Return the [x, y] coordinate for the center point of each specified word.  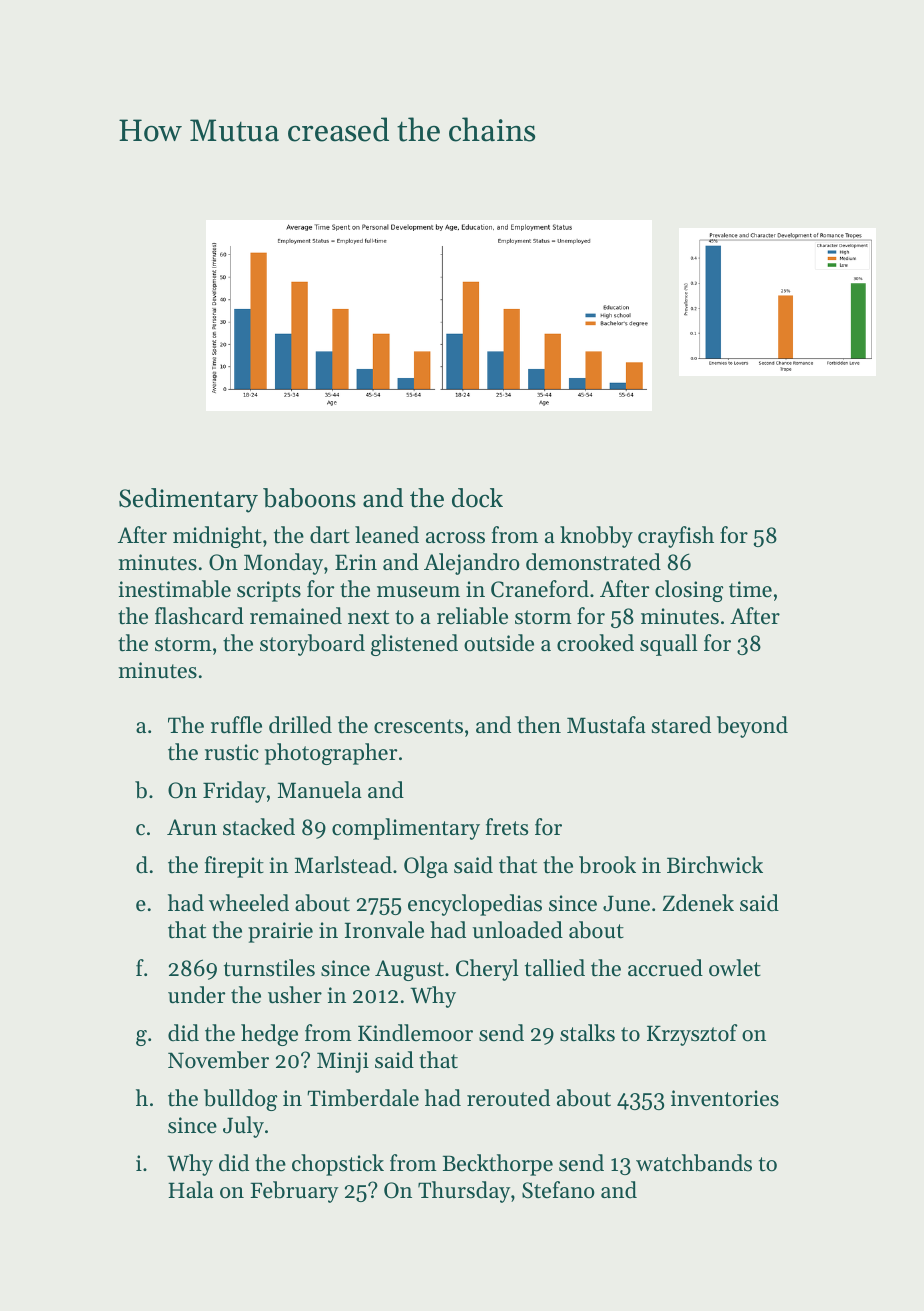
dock [477, 498]
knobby [596, 537]
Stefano [558, 1190]
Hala [191, 1189]
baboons [309, 498]
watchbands [694, 1163]
